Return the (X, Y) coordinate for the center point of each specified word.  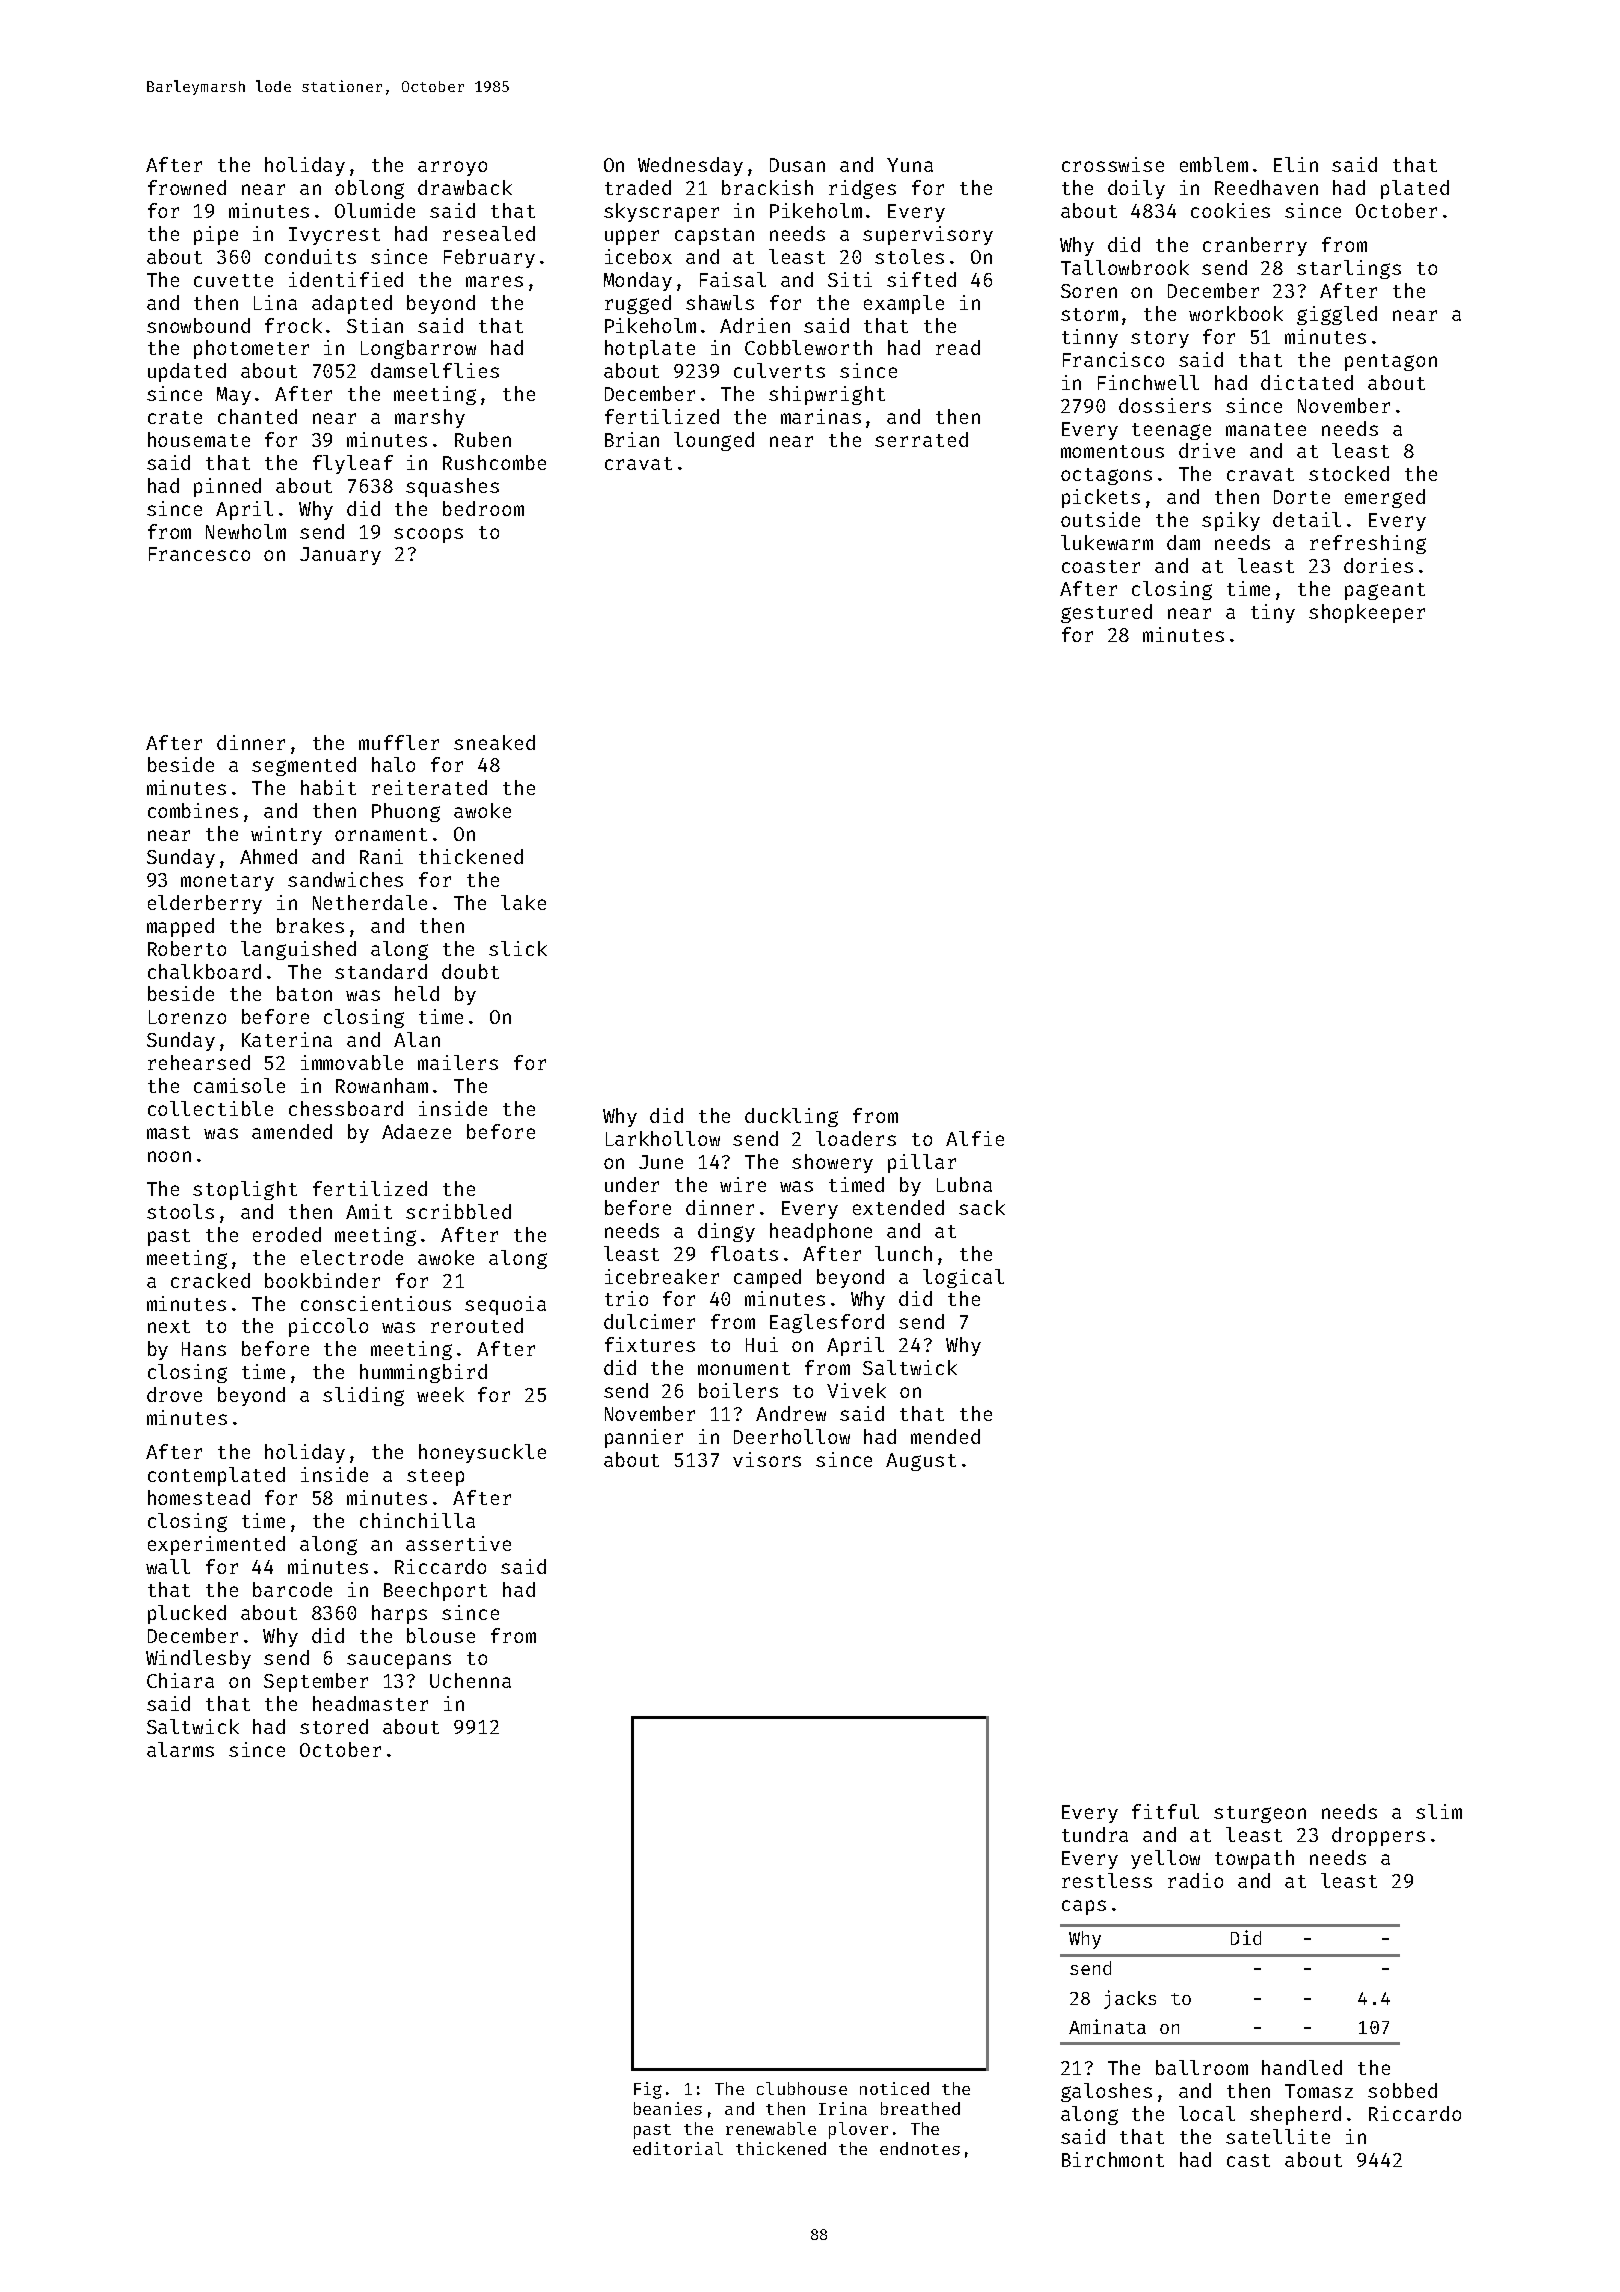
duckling (791, 1117)
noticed (894, 2088)
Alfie (975, 1138)
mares (494, 281)
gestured (1106, 613)
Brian (632, 439)
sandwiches (345, 879)
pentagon (1391, 362)
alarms (180, 1749)
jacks (1130, 1999)
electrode (352, 1257)
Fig (648, 2090)
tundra (1095, 1834)
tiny (1273, 613)
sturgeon (1260, 1814)
